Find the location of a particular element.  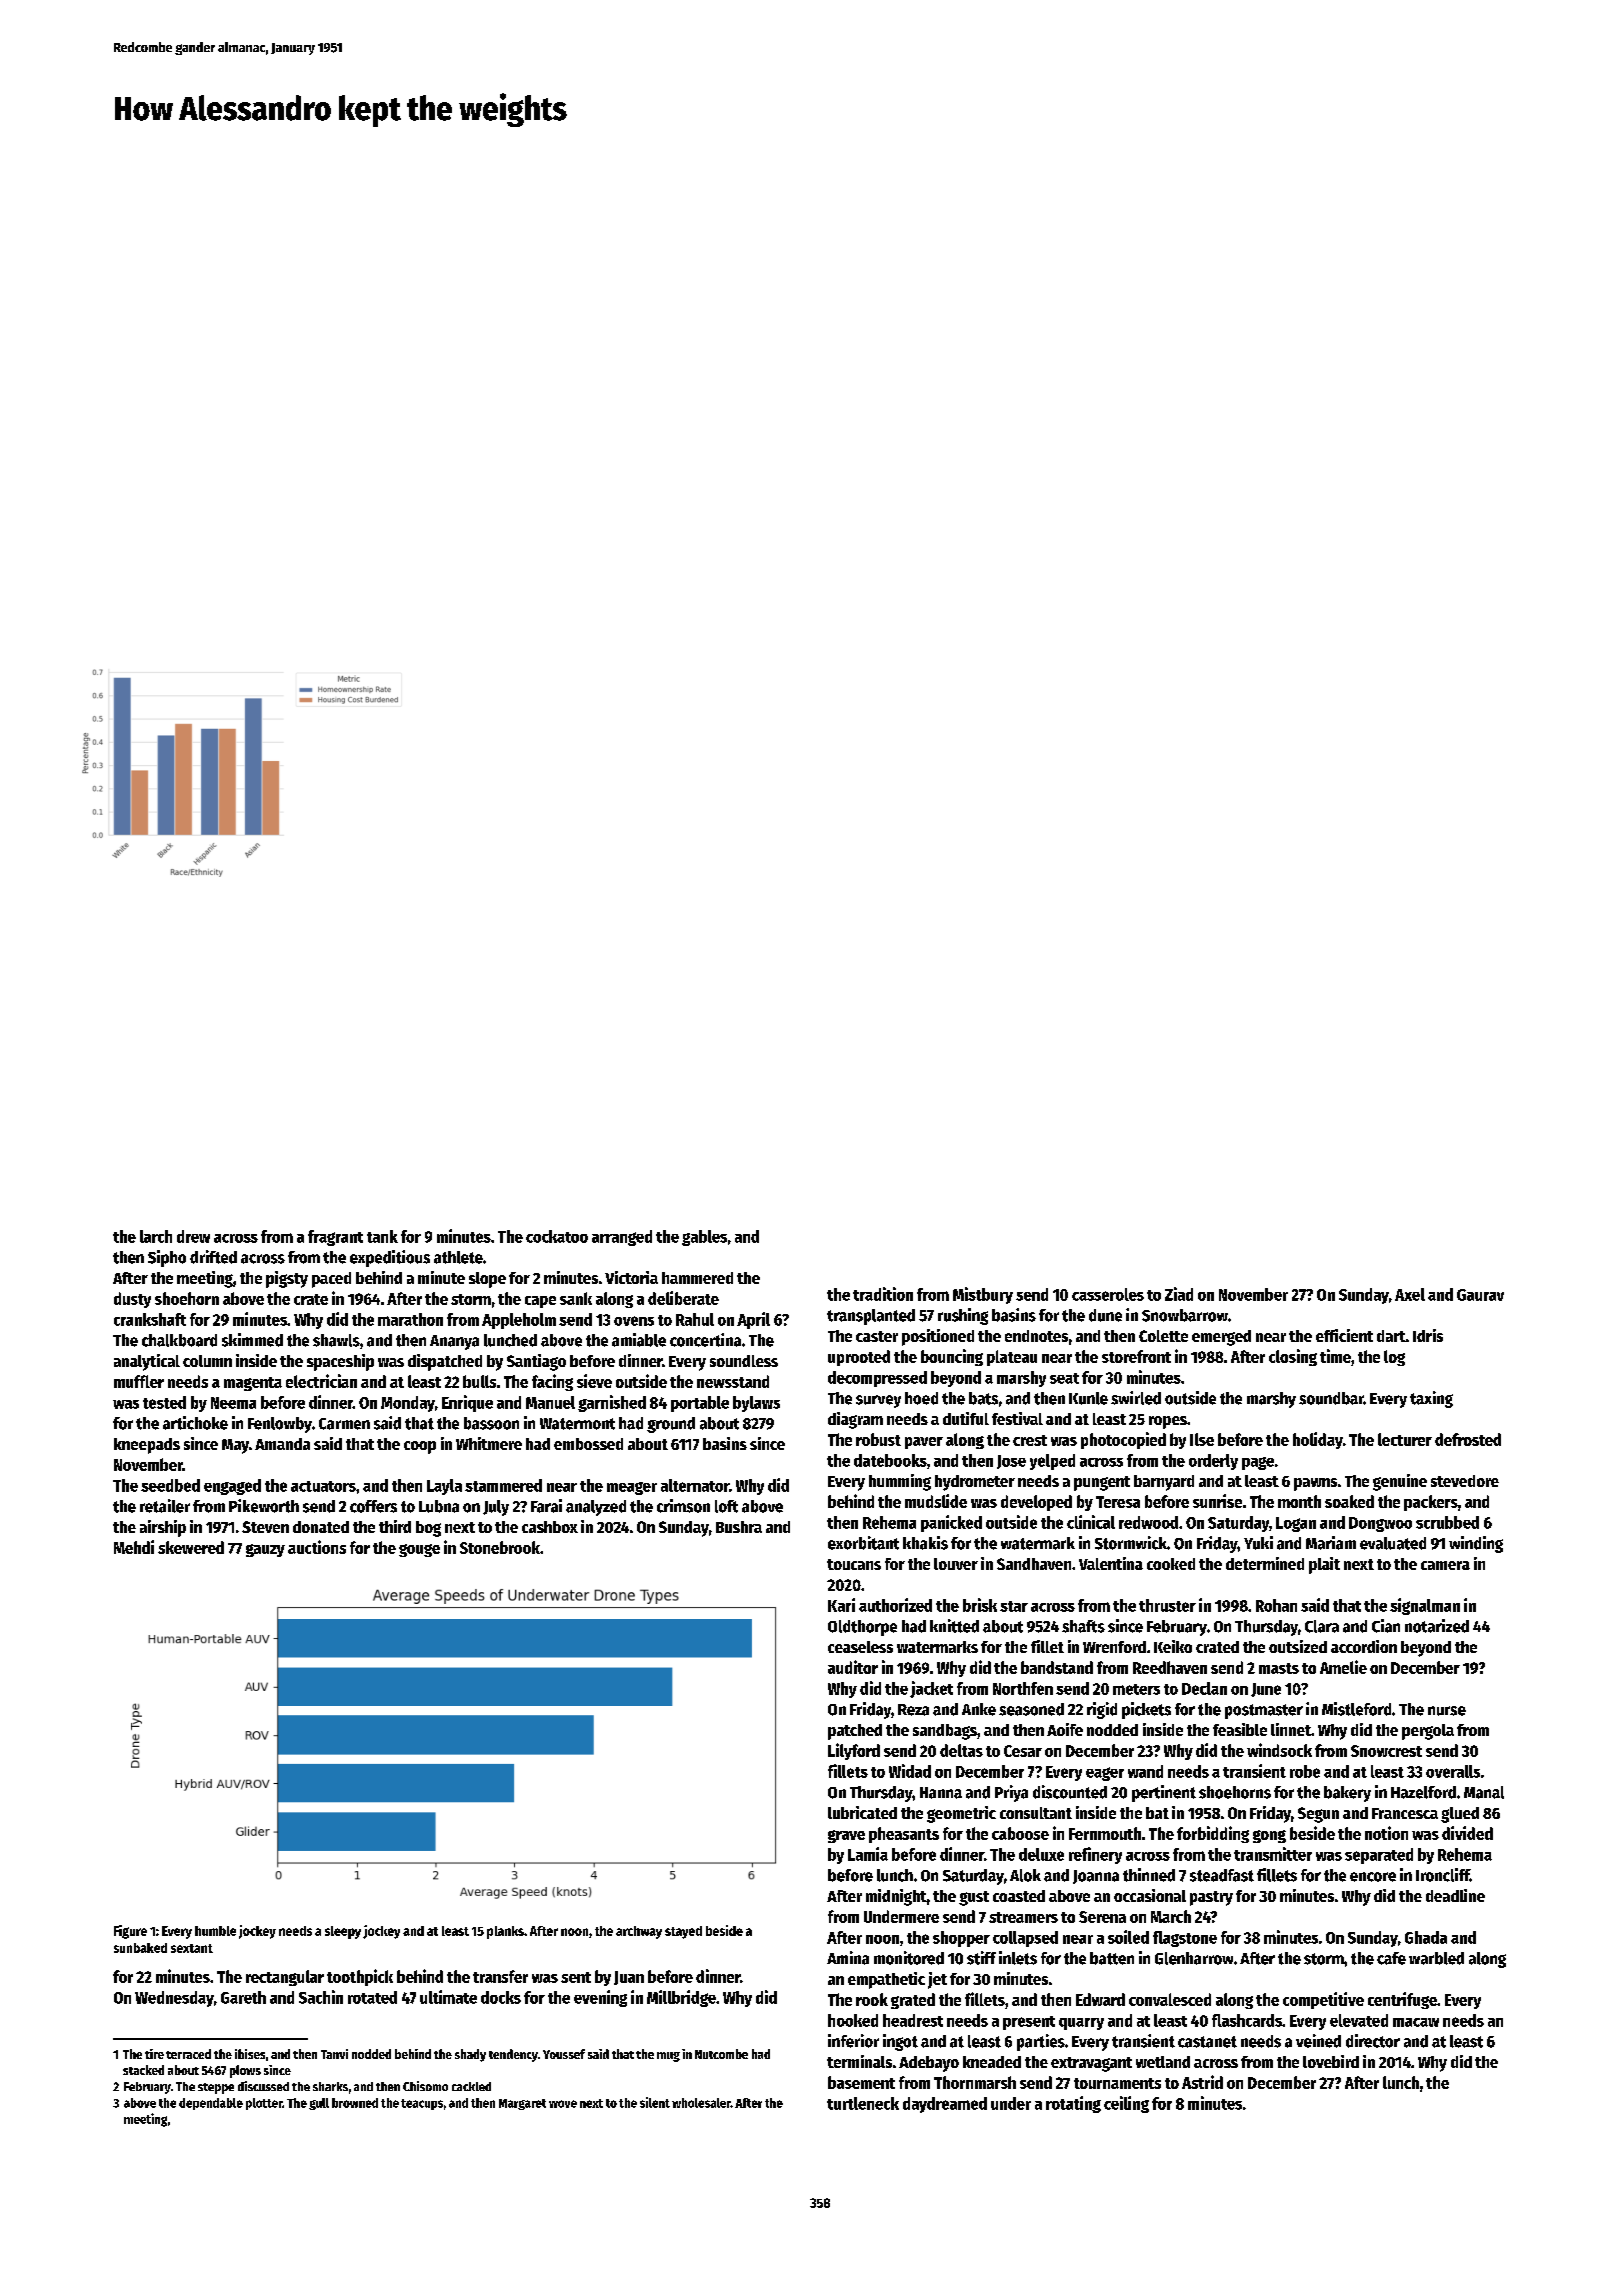

turtleneck is located at coordinates (863, 2103).
